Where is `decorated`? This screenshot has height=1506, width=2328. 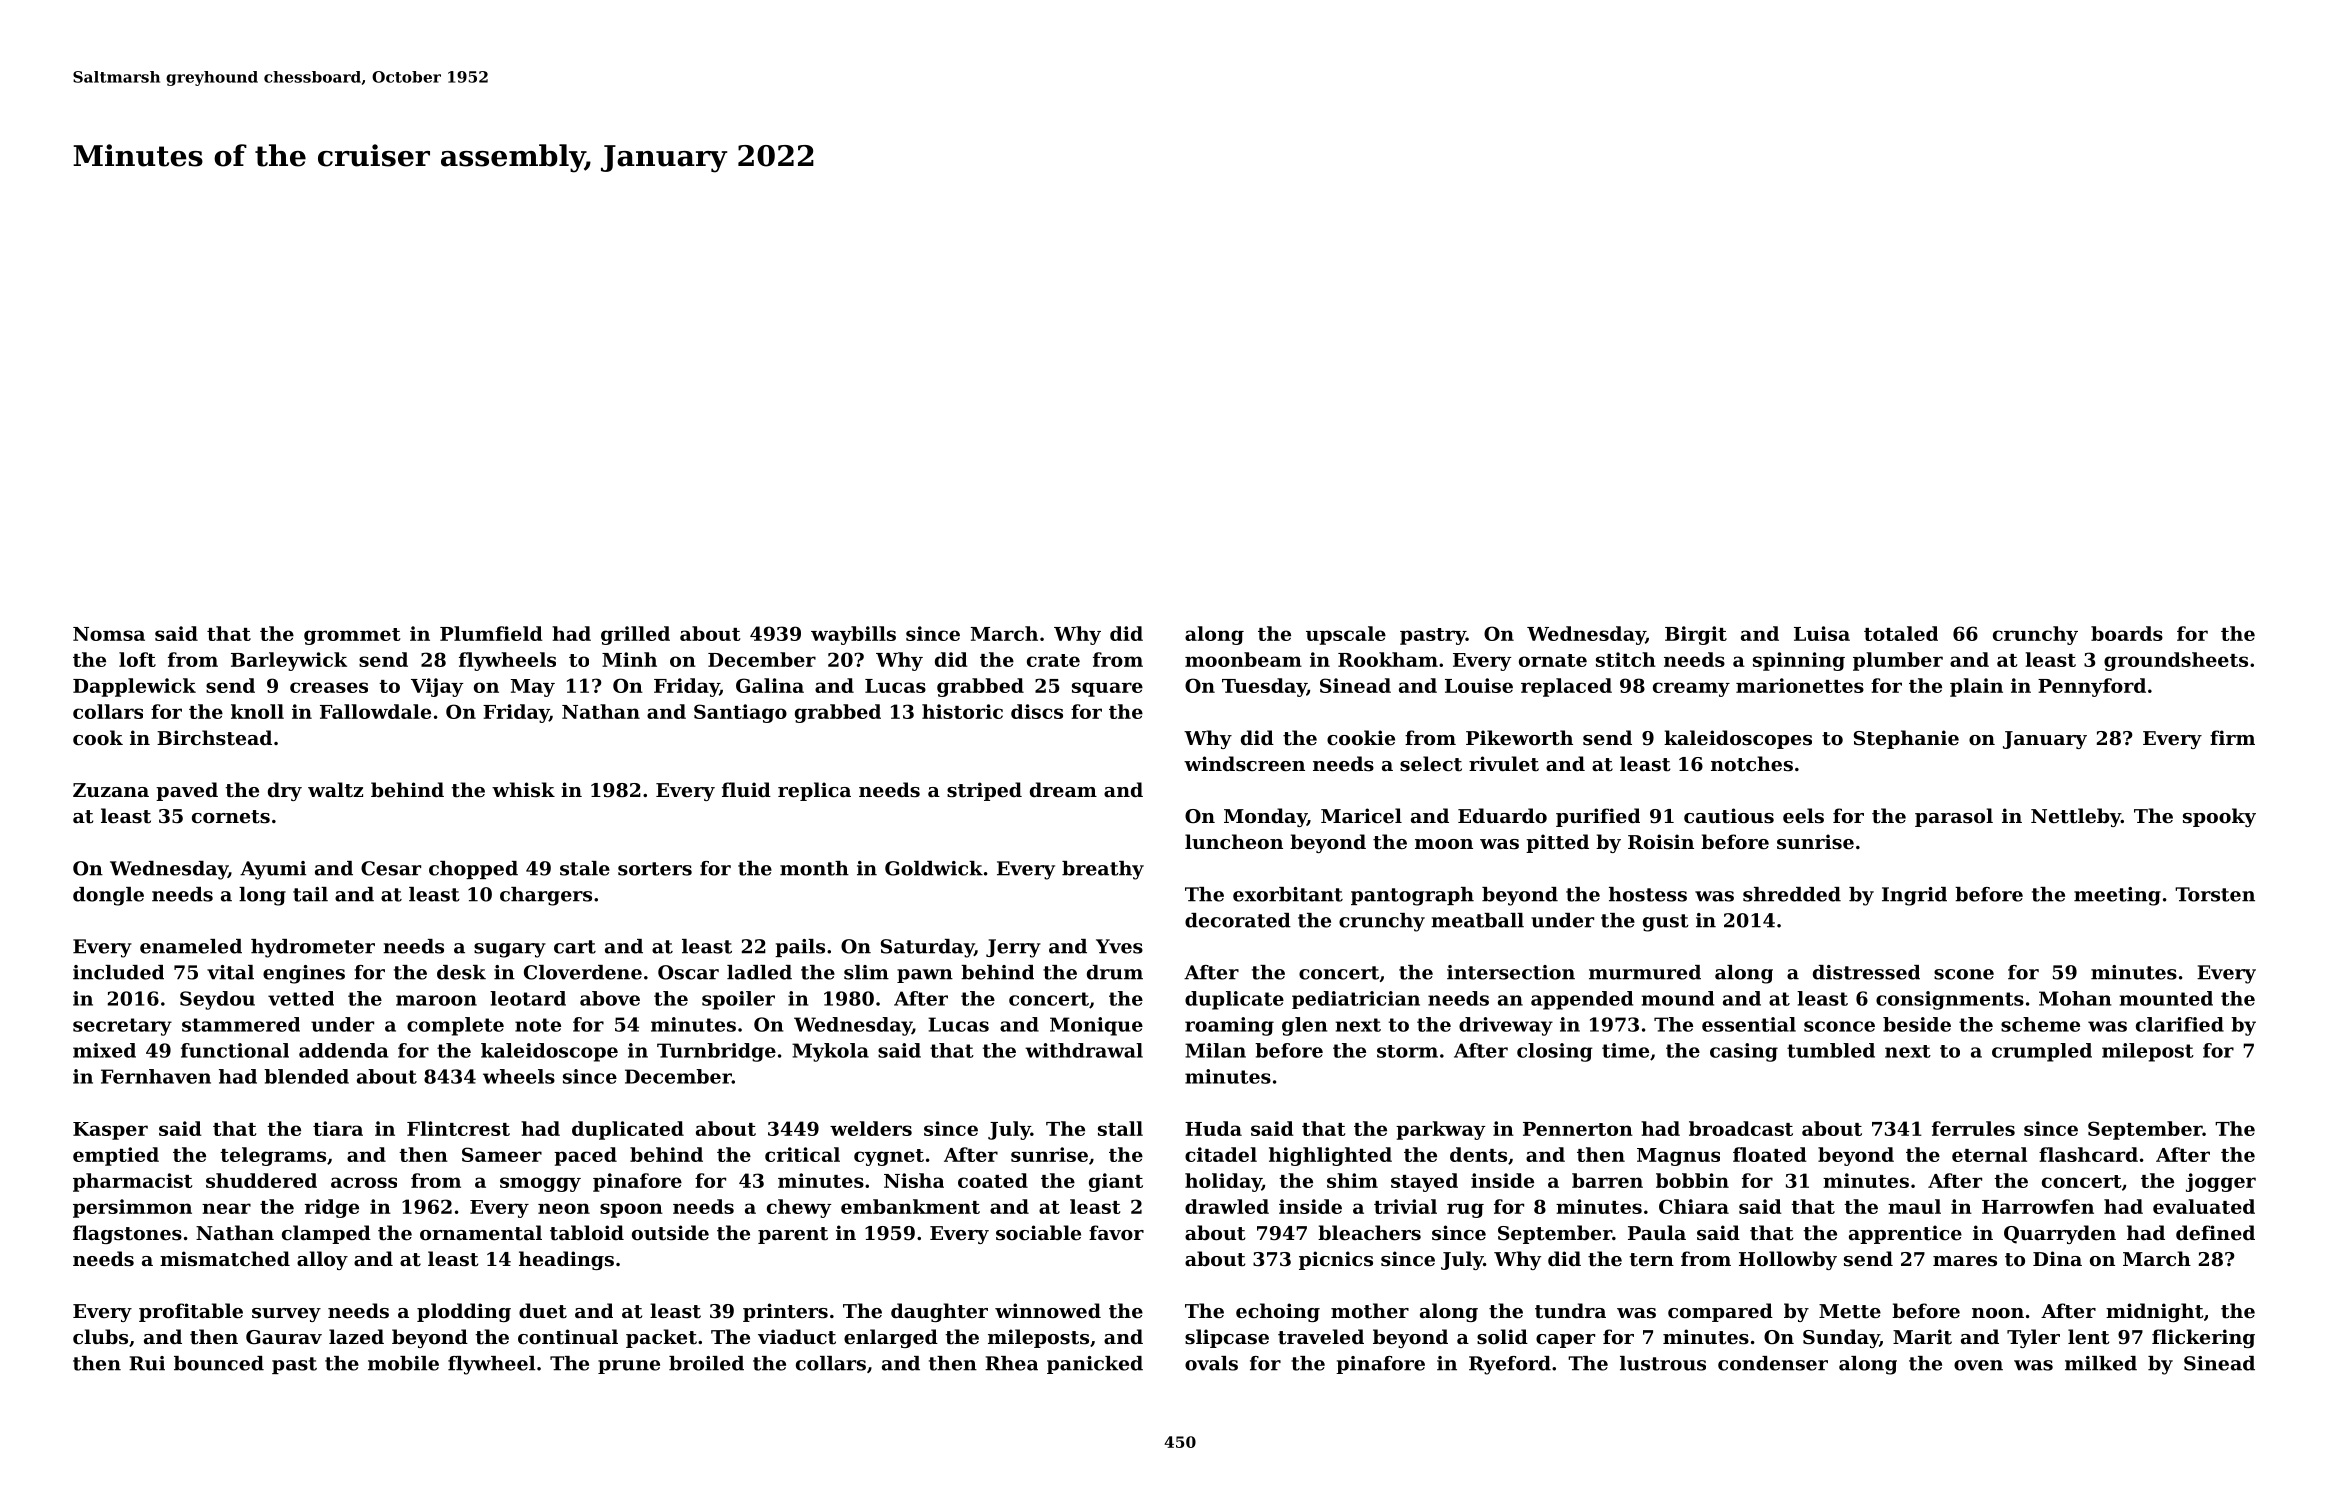 decorated is located at coordinates (1238, 920).
